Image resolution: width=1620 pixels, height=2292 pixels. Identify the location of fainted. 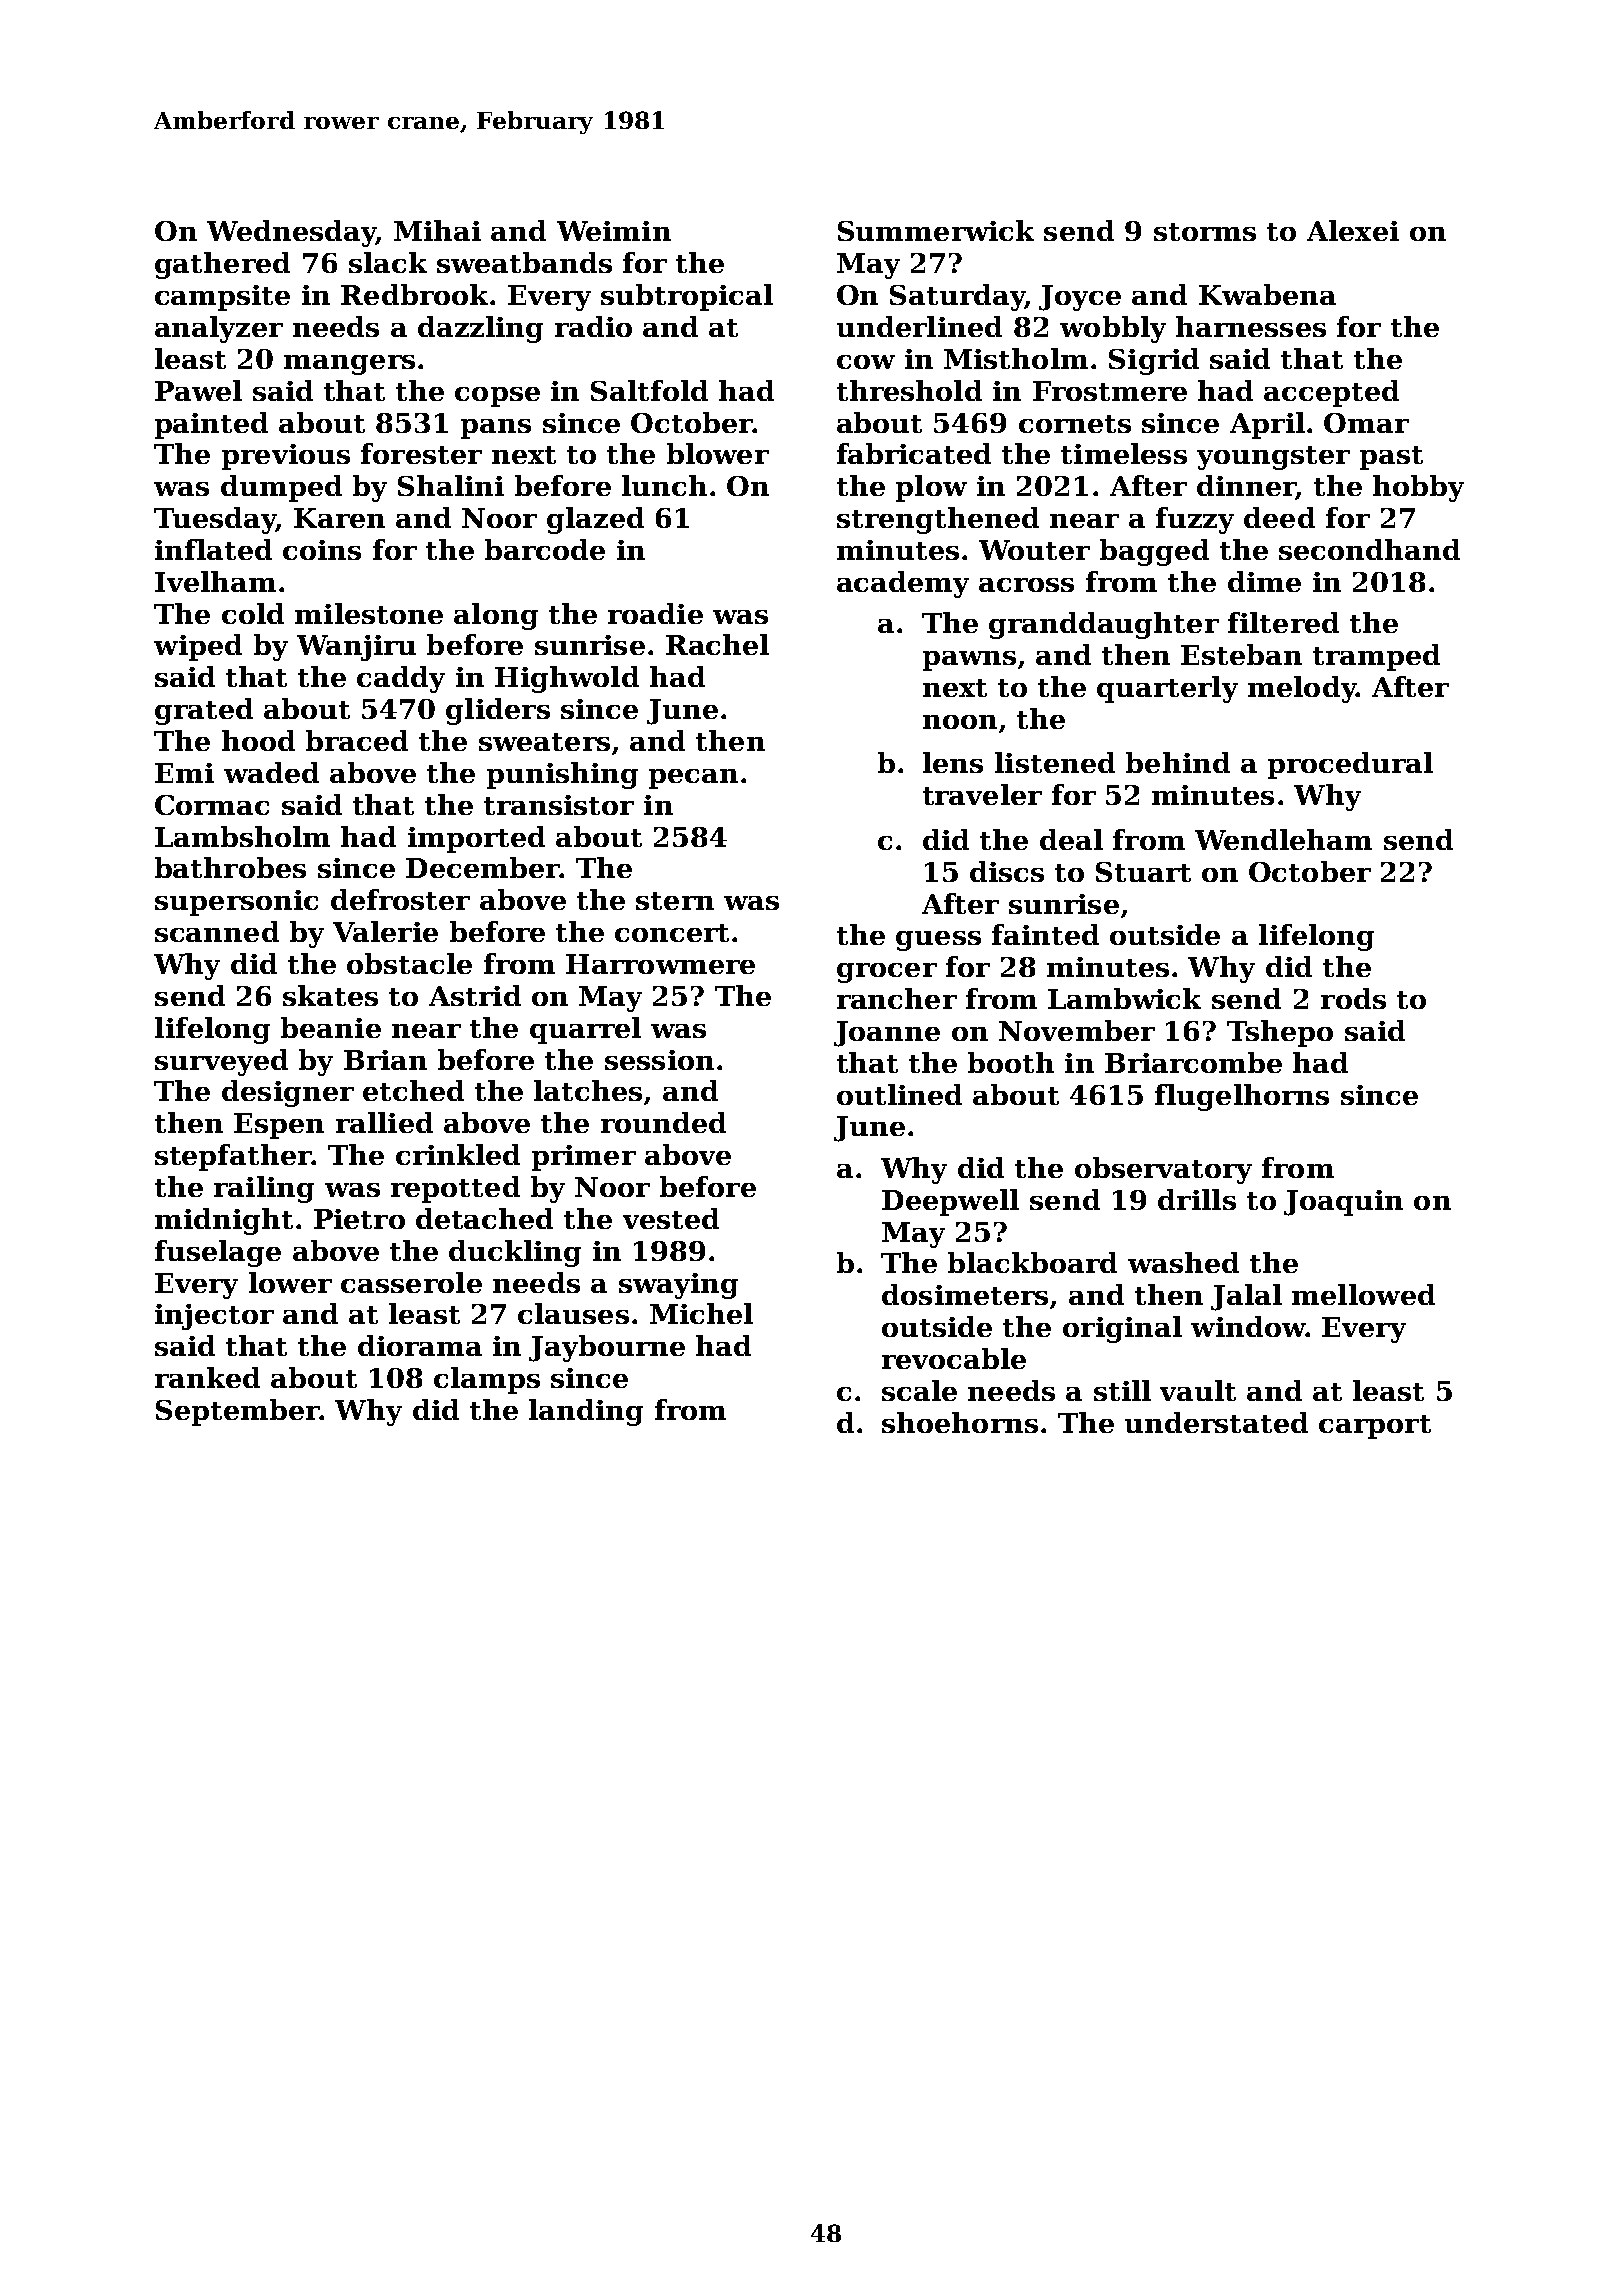
(1045, 934).
